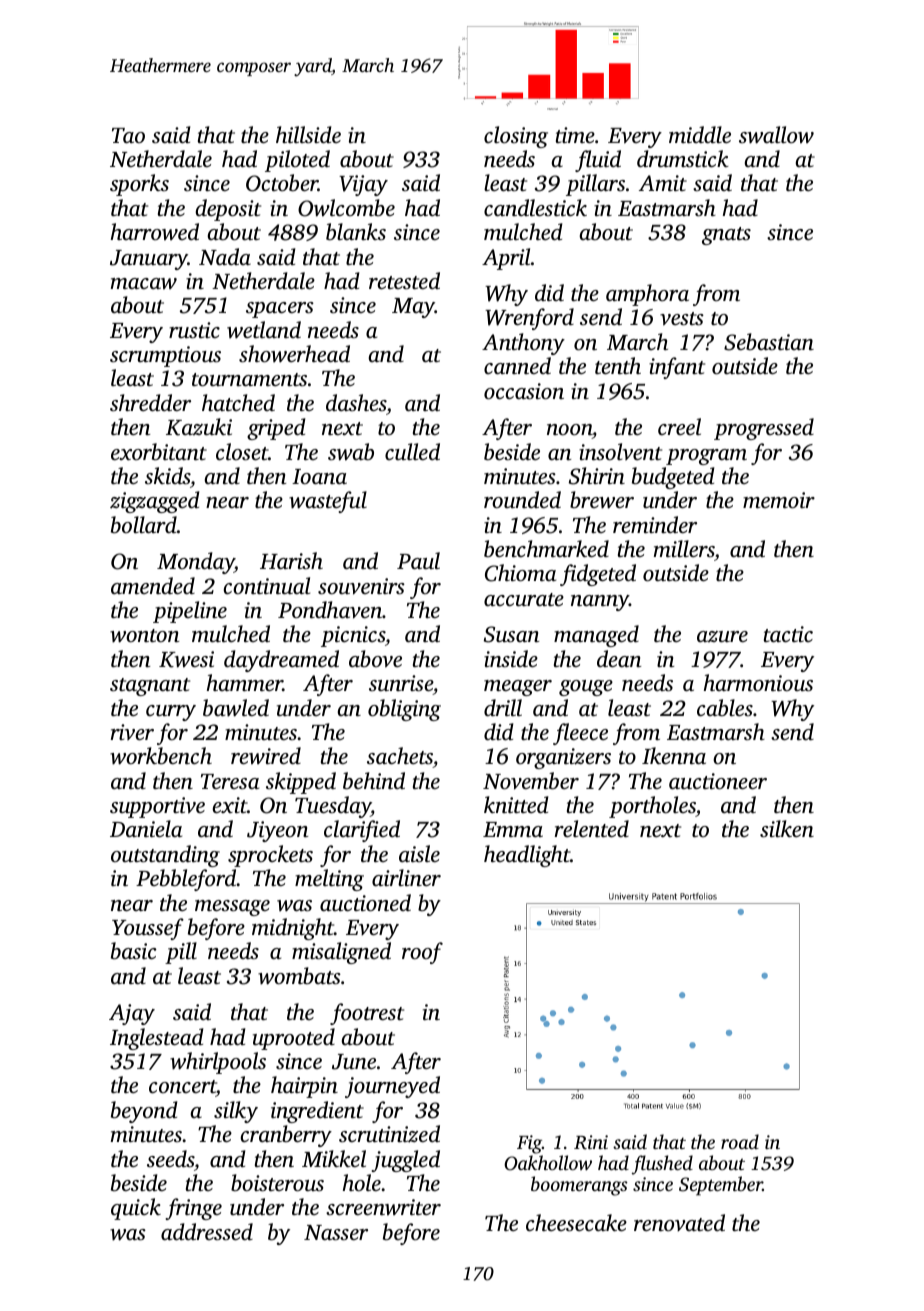  Describe the element at coordinates (334, 1158) in the image. I see `Mikkel` at that location.
